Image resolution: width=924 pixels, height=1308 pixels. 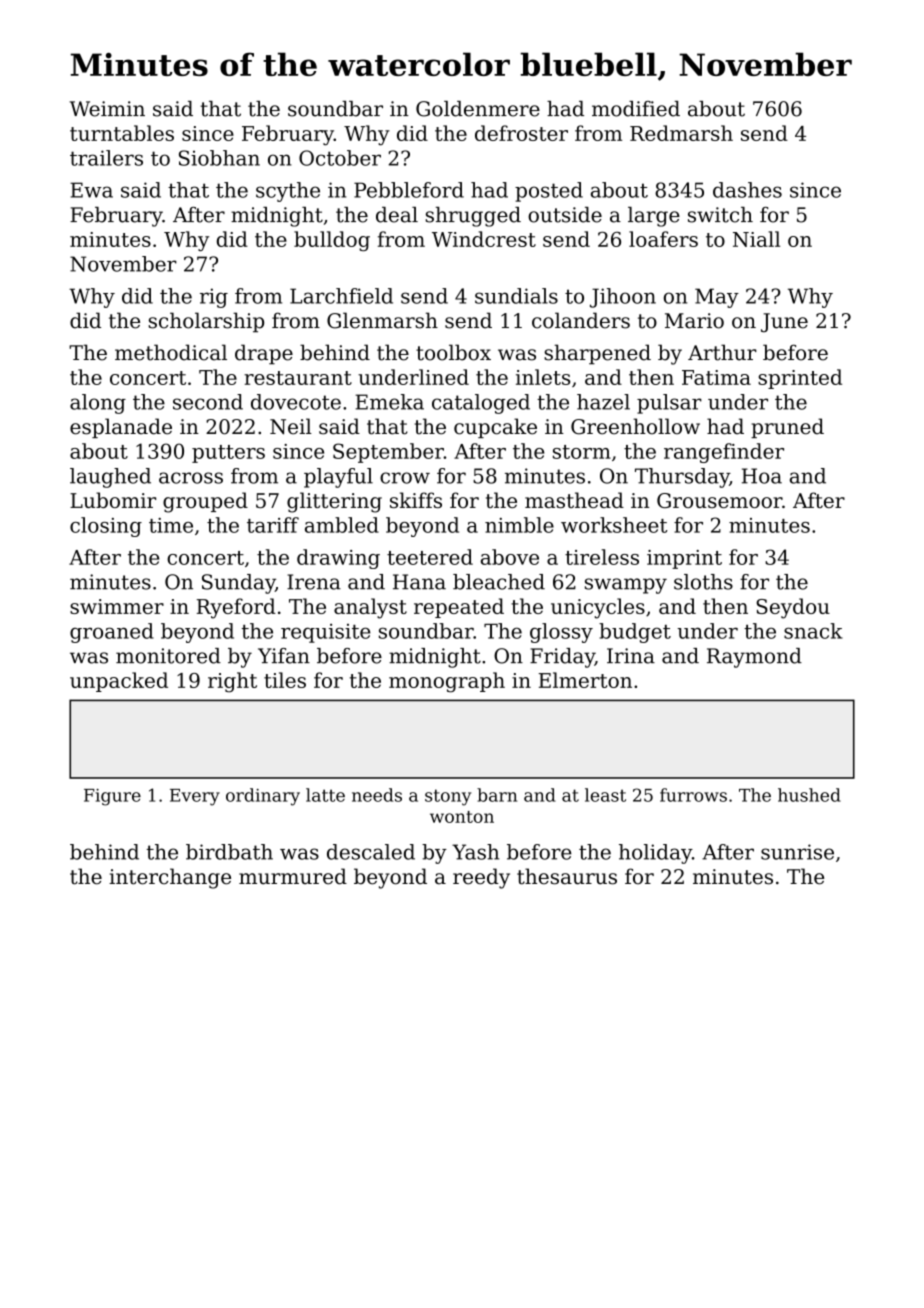 What do you see at coordinates (112, 797) in the screenshot?
I see `Figure` at bounding box center [112, 797].
